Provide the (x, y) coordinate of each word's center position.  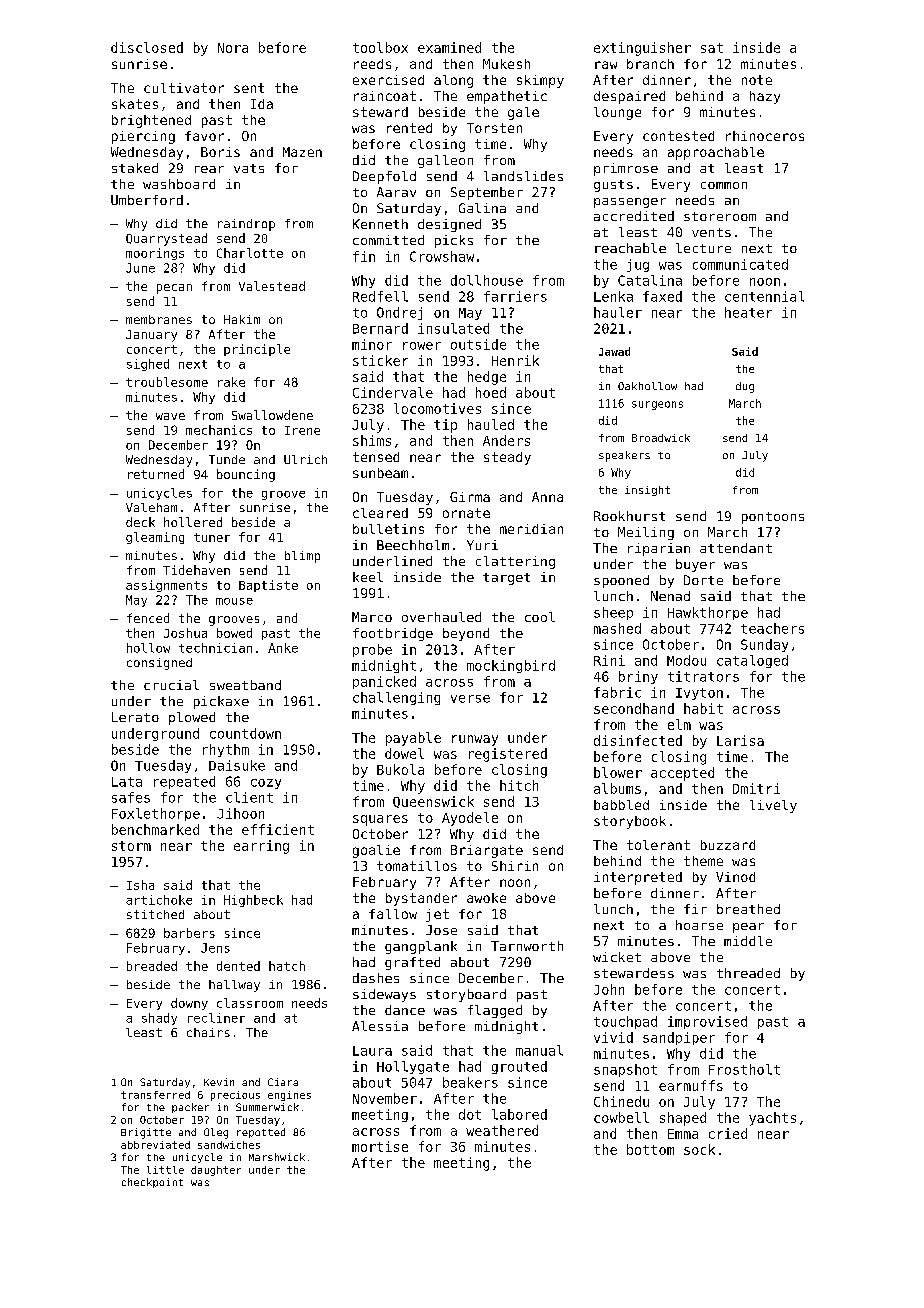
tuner (212, 537)
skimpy (540, 81)
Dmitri (756, 788)
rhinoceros (765, 136)
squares (380, 820)
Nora (233, 48)
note (757, 80)
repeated (184, 782)
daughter (216, 1171)
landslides (523, 176)
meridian (531, 529)
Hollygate (413, 1067)
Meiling (646, 533)
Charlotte (250, 253)
